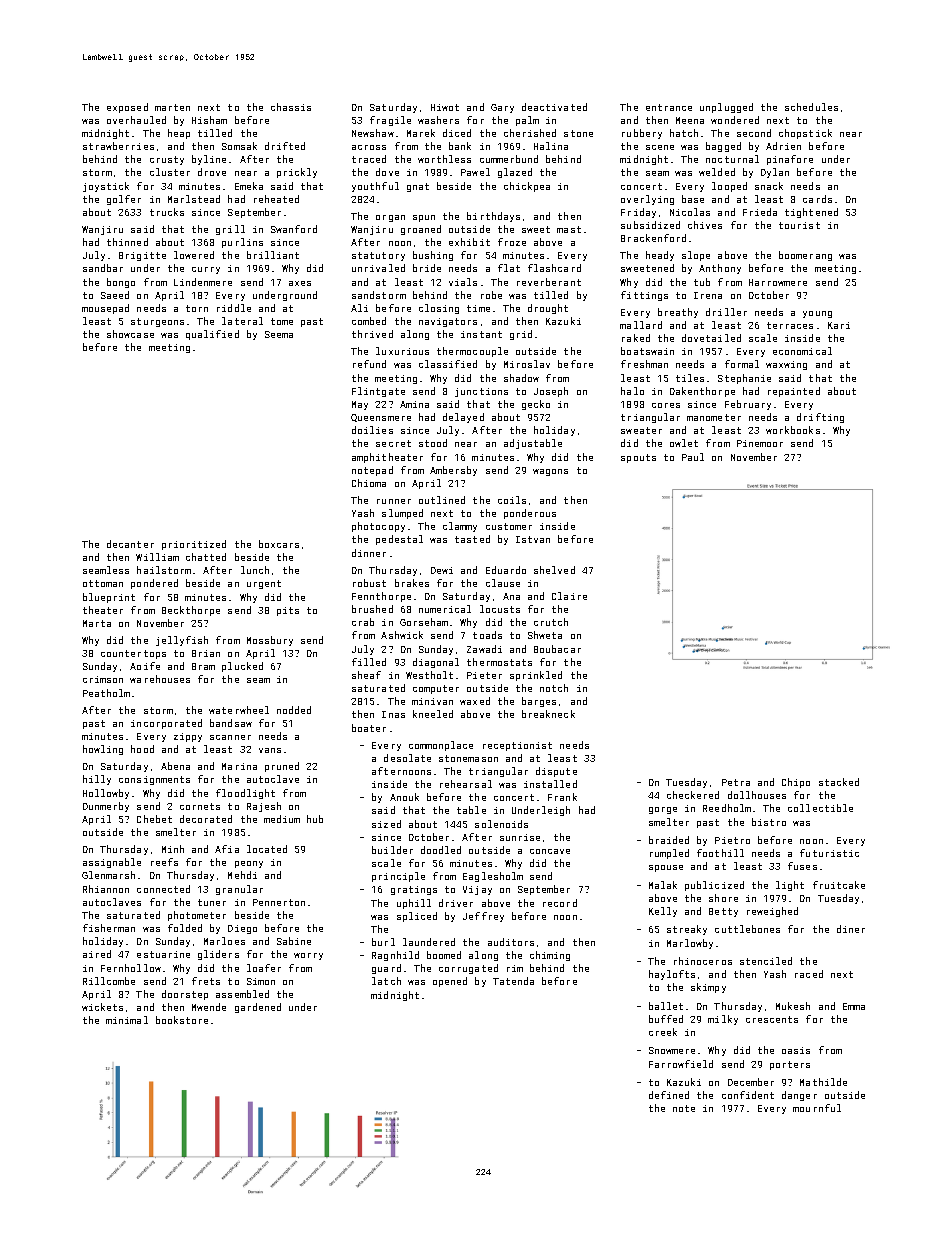  Describe the element at coordinates (500, 609) in the image. I see `locusts` at that location.
